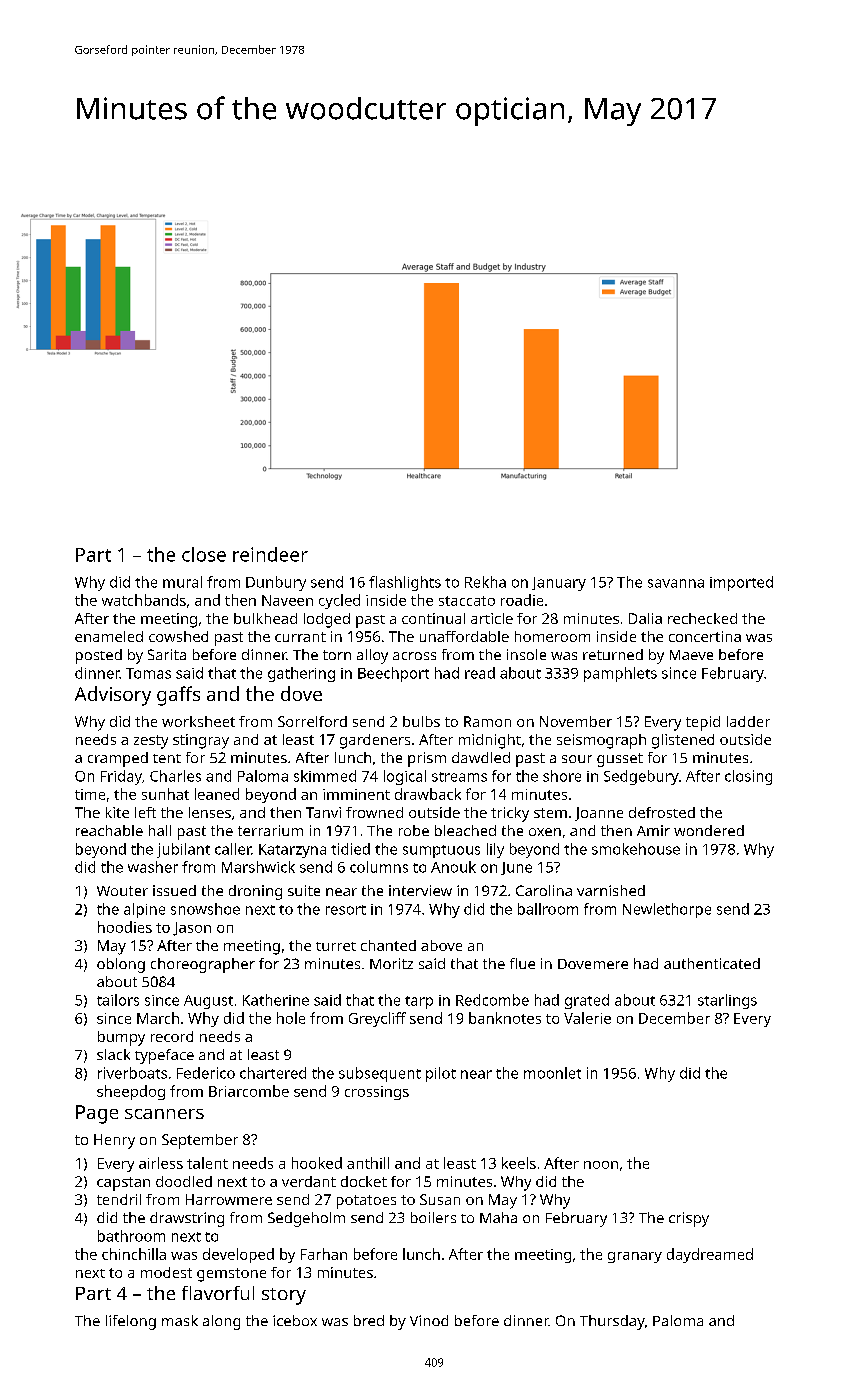  Describe the element at coordinates (221, 1322) in the document. I see `along` at that location.
